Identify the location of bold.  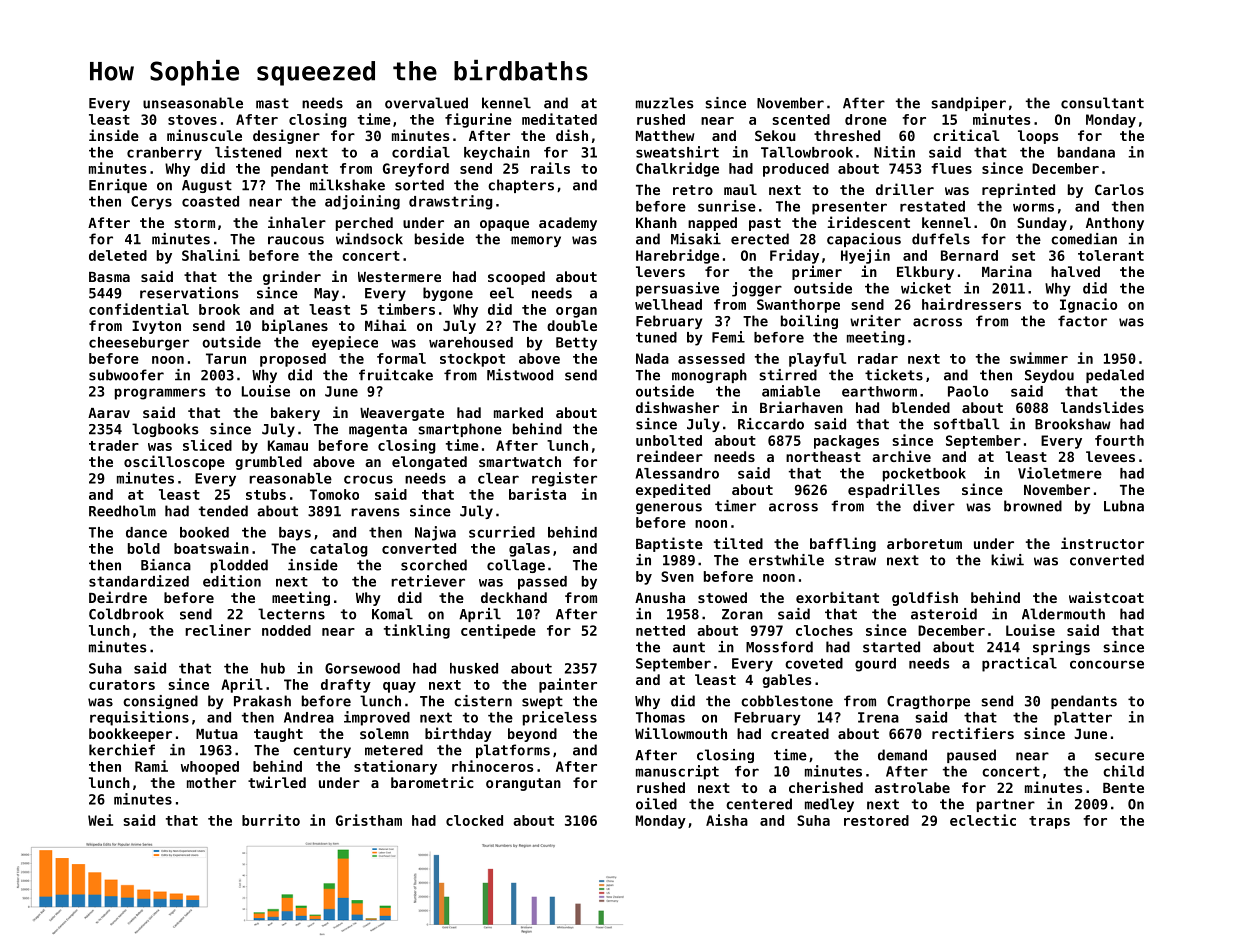
(144, 548).
